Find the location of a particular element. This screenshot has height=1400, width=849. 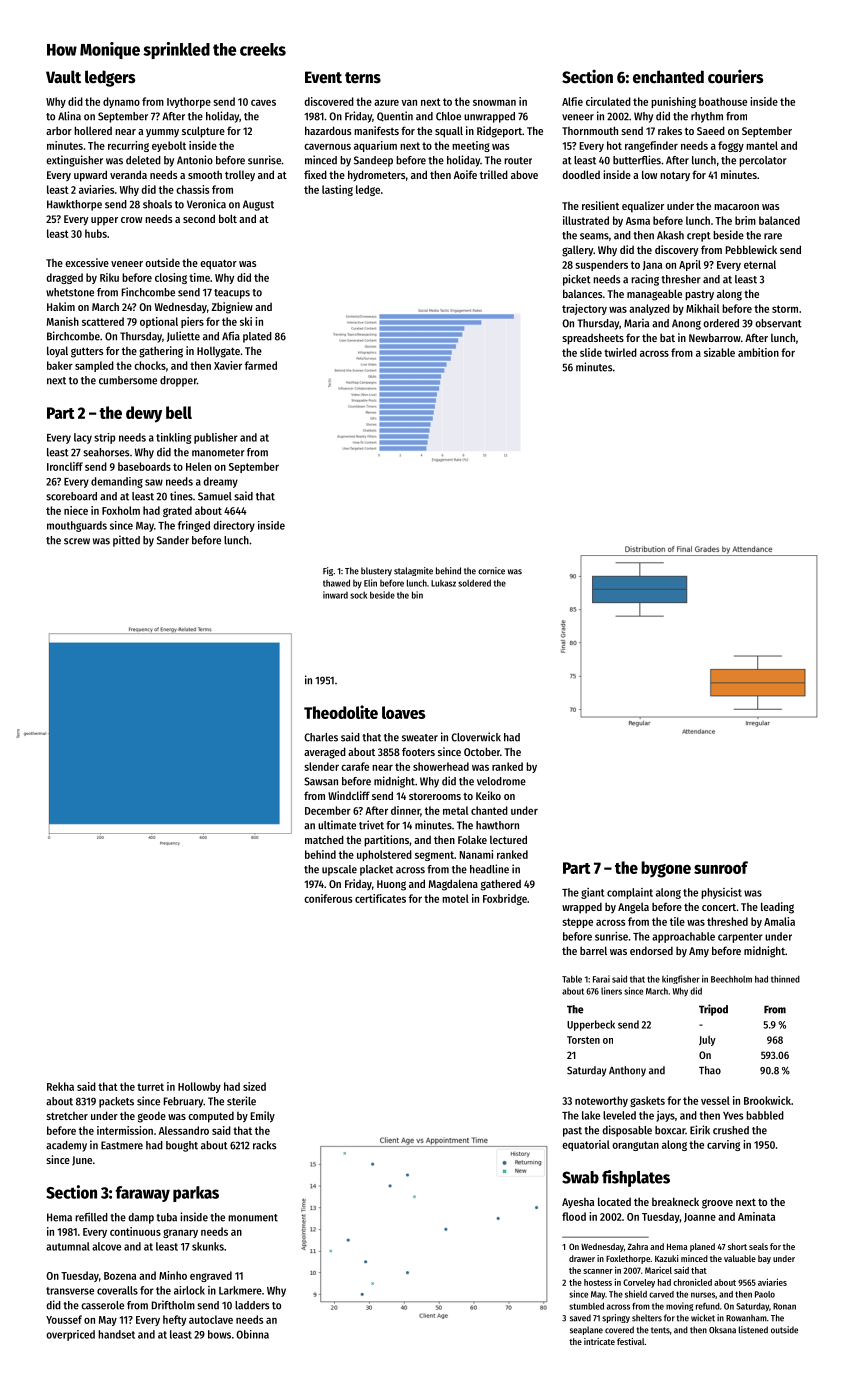

Cloverwick is located at coordinates (476, 737).
